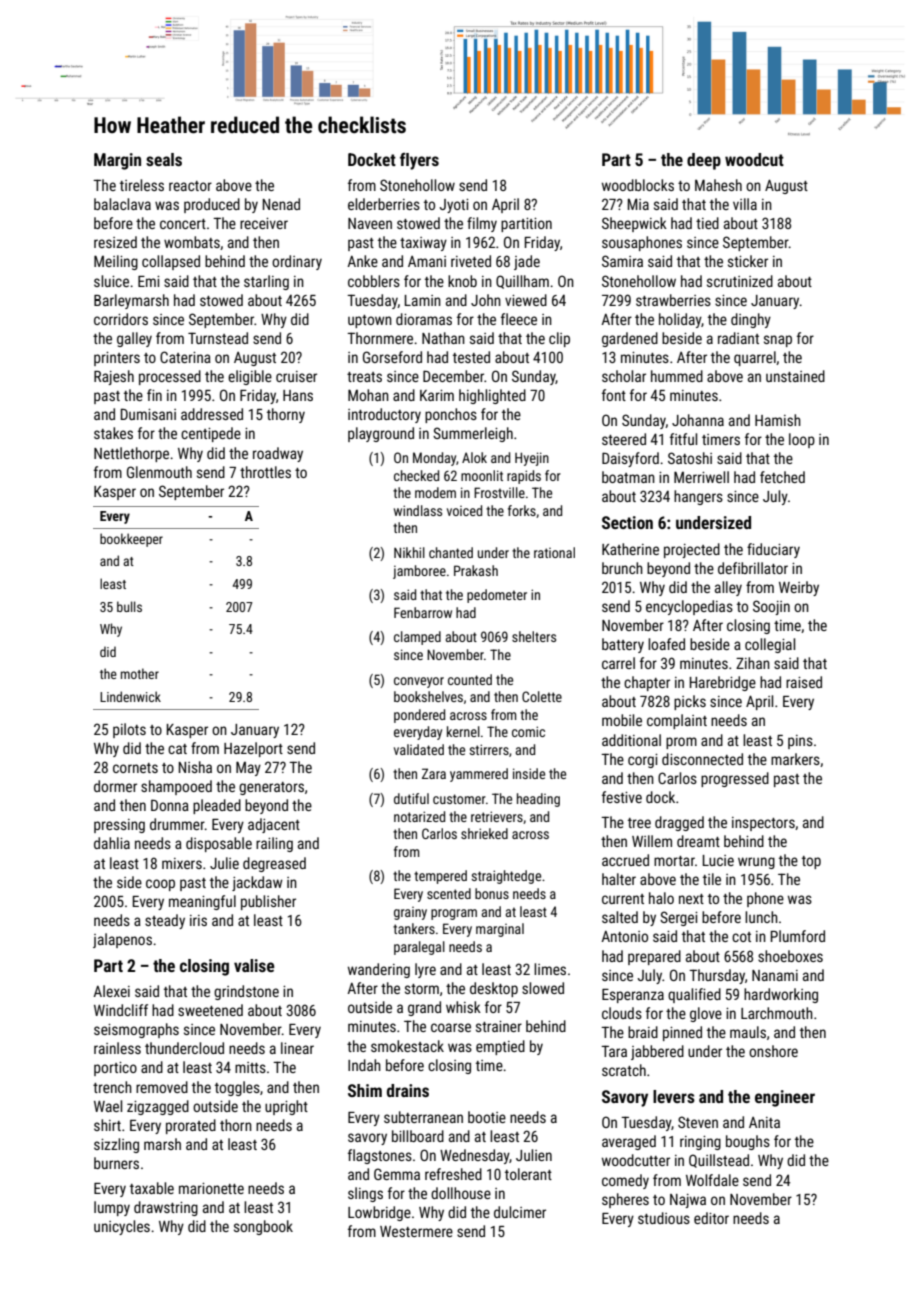 This screenshot has height=1308, width=924. What do you see at coordinates (211, 434) in the screenshot?
I see `centipede` at bounding box center [211, 434].
